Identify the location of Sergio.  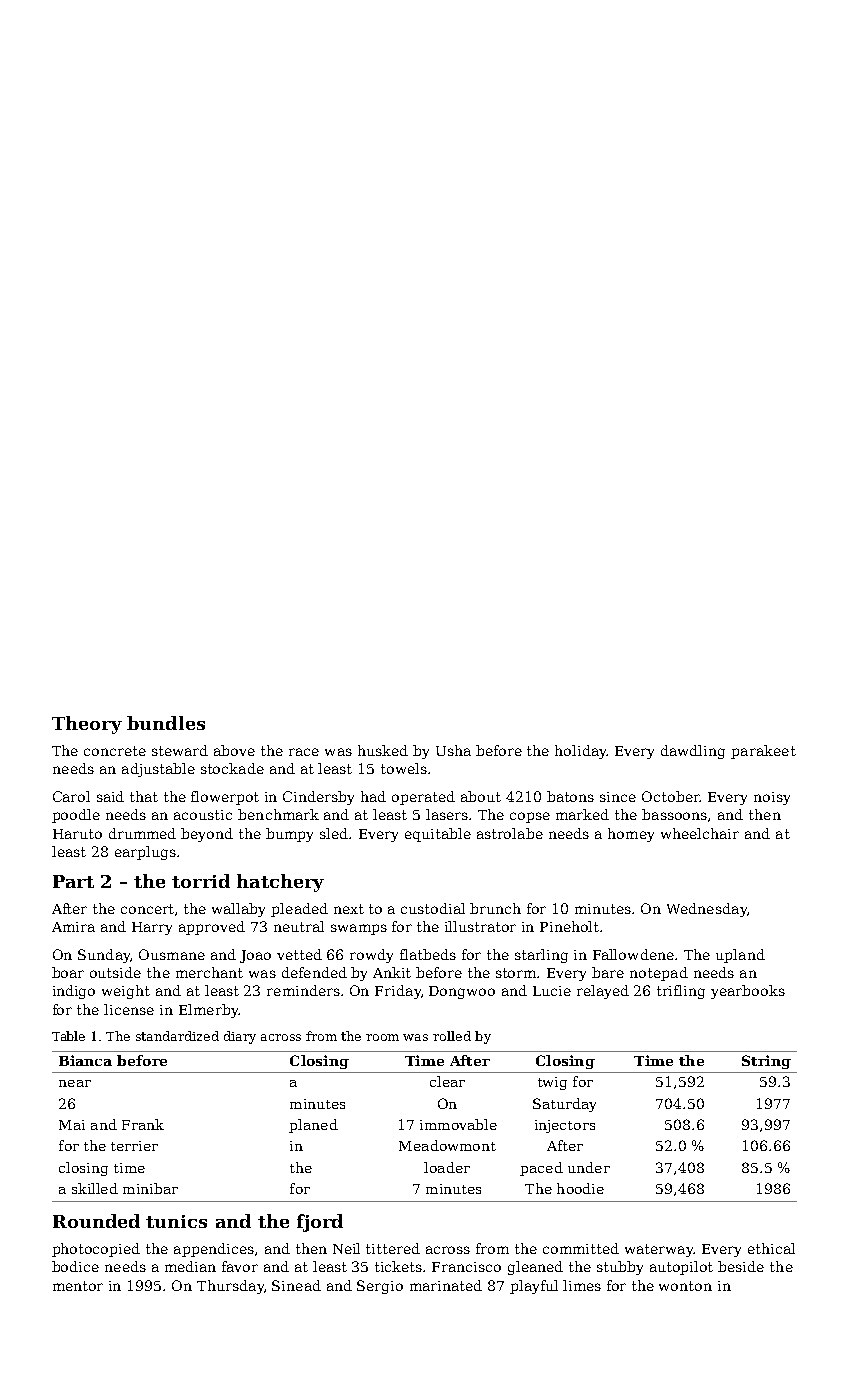
(380, 1287).
